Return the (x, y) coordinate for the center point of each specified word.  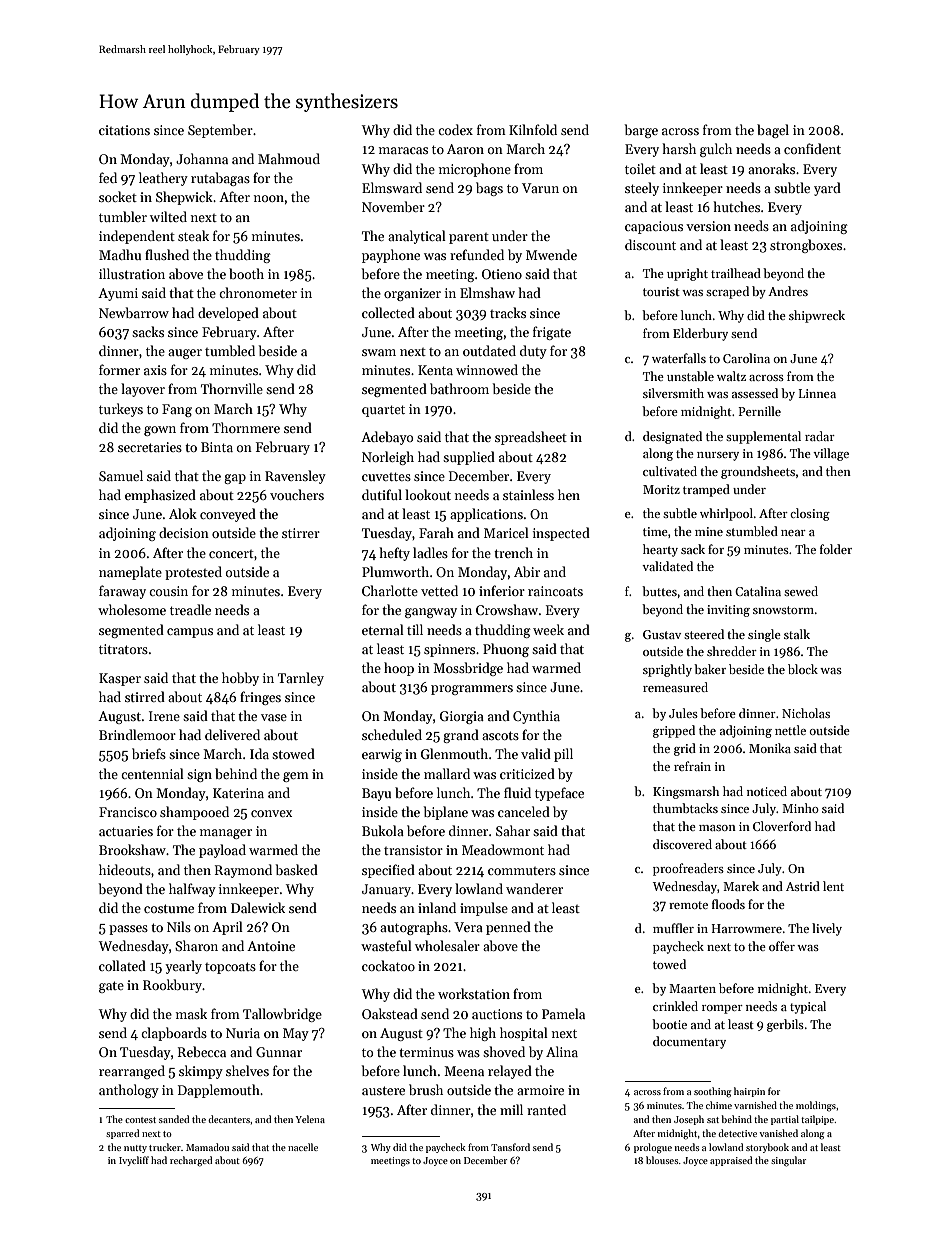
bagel (773, 131)
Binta (217, 447)
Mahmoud (289, 158)
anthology (129, 1091)
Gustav (662, 634)
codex (455, 129)
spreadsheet (531, 438)
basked (297, 869)
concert (231, 554)
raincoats (555, 591)
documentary (689, 1042)
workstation (474, 993)
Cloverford (782, 826)
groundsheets (758, 472)
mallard (447, 773)
